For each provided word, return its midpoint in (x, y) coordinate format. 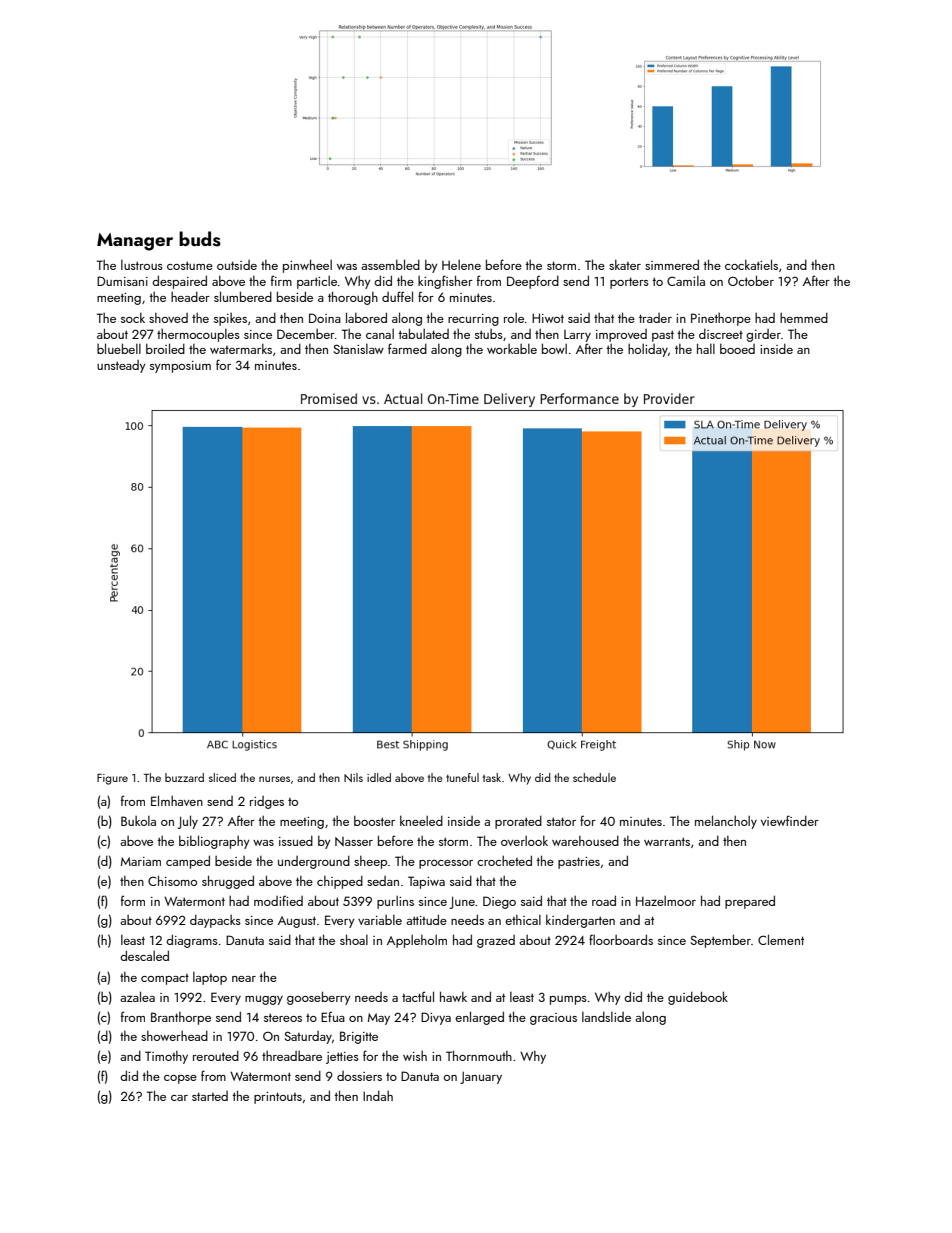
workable (512, 349)
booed (737, 349)
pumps (568, 1000)
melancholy (726, 822)
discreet (721, 334)
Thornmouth (479, 1055)
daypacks (215, 921)
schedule (594, 777)
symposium (180, 367)
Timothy (166, 1057)
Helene (461, 264)
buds (200, 239)
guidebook (698, 998)
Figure (112, 779)
